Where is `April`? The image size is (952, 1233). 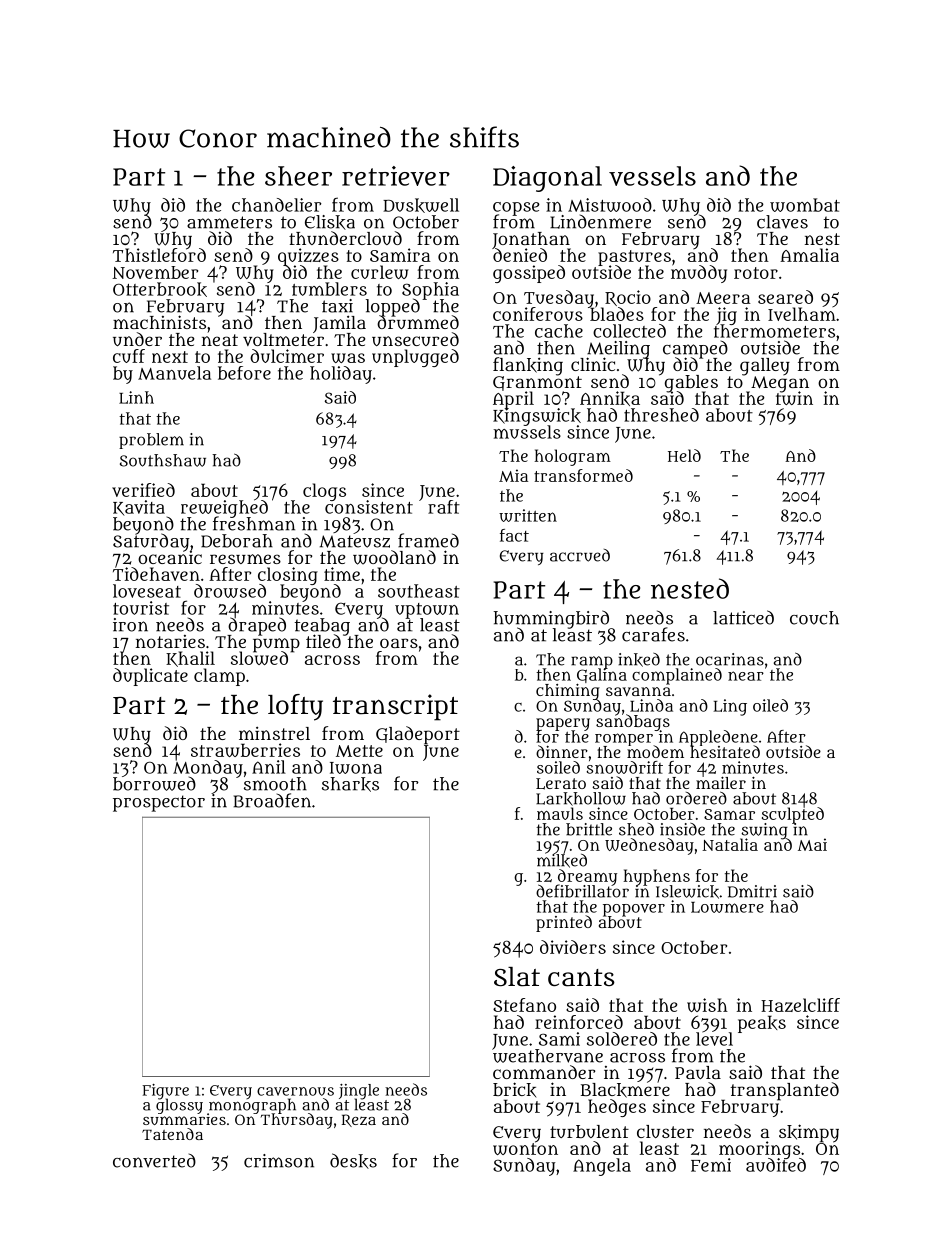 April is located at coordinates (513, 400).
